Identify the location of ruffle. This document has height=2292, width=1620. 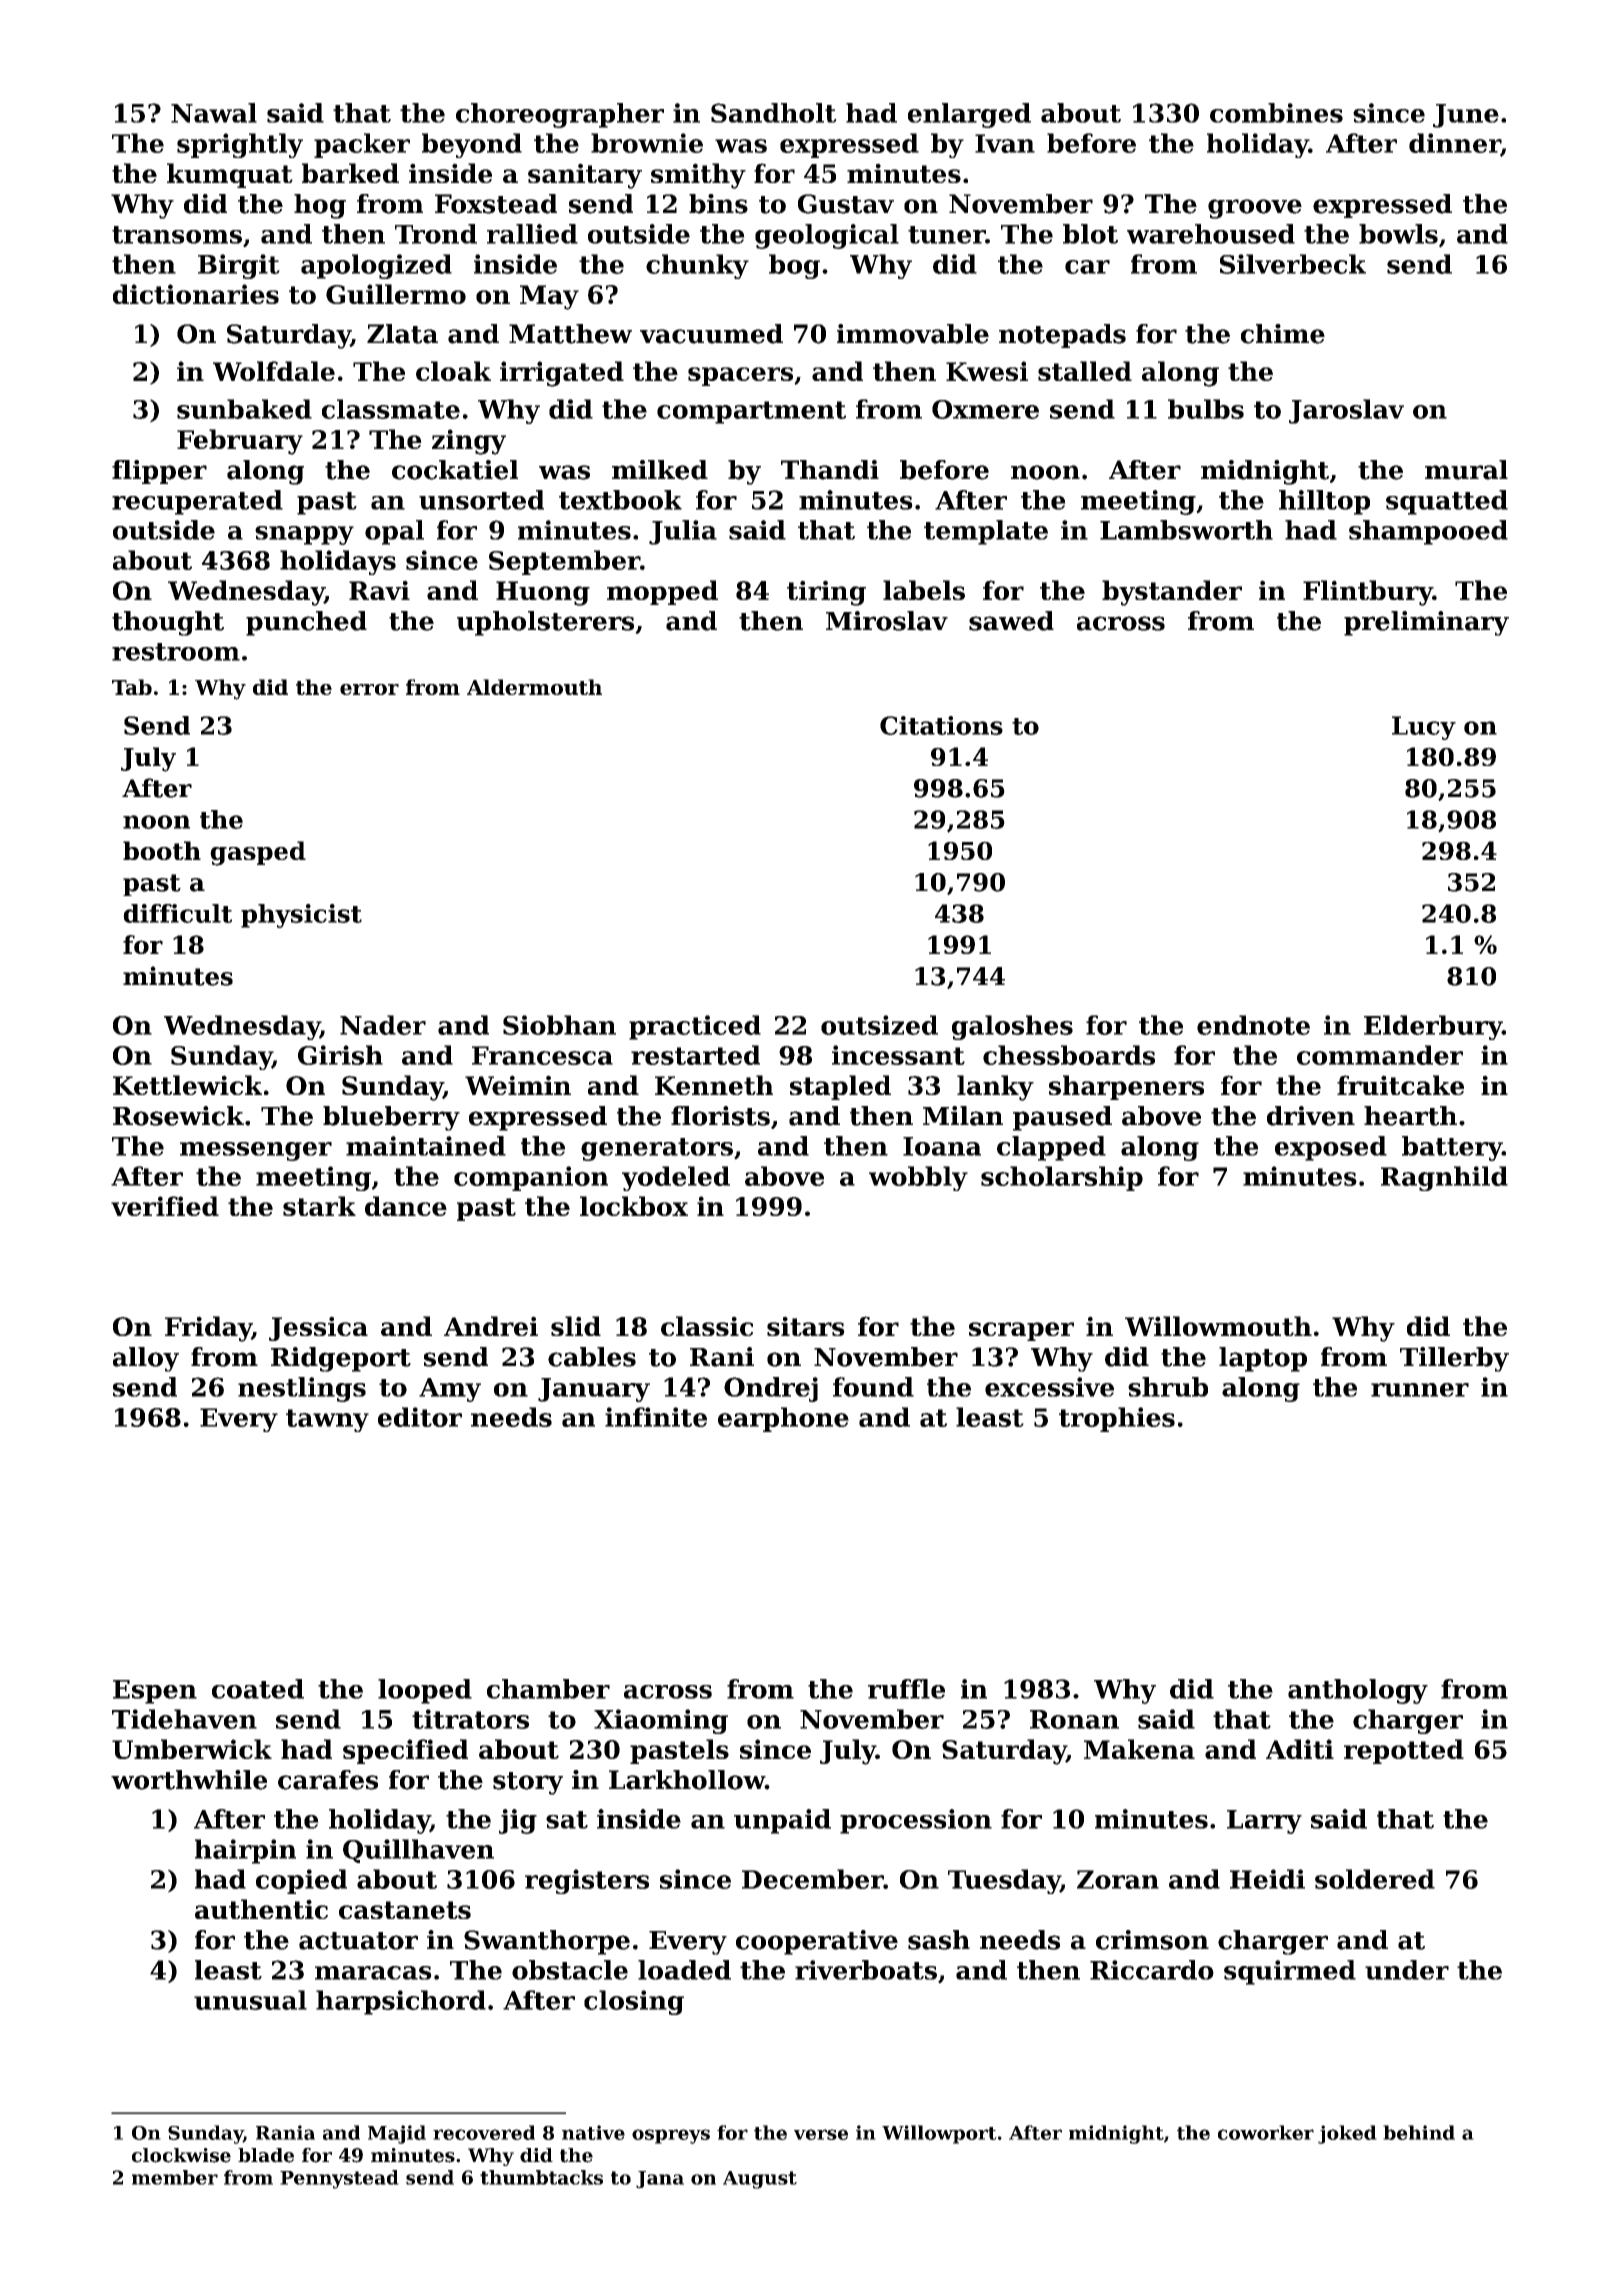
(906, 1689).
